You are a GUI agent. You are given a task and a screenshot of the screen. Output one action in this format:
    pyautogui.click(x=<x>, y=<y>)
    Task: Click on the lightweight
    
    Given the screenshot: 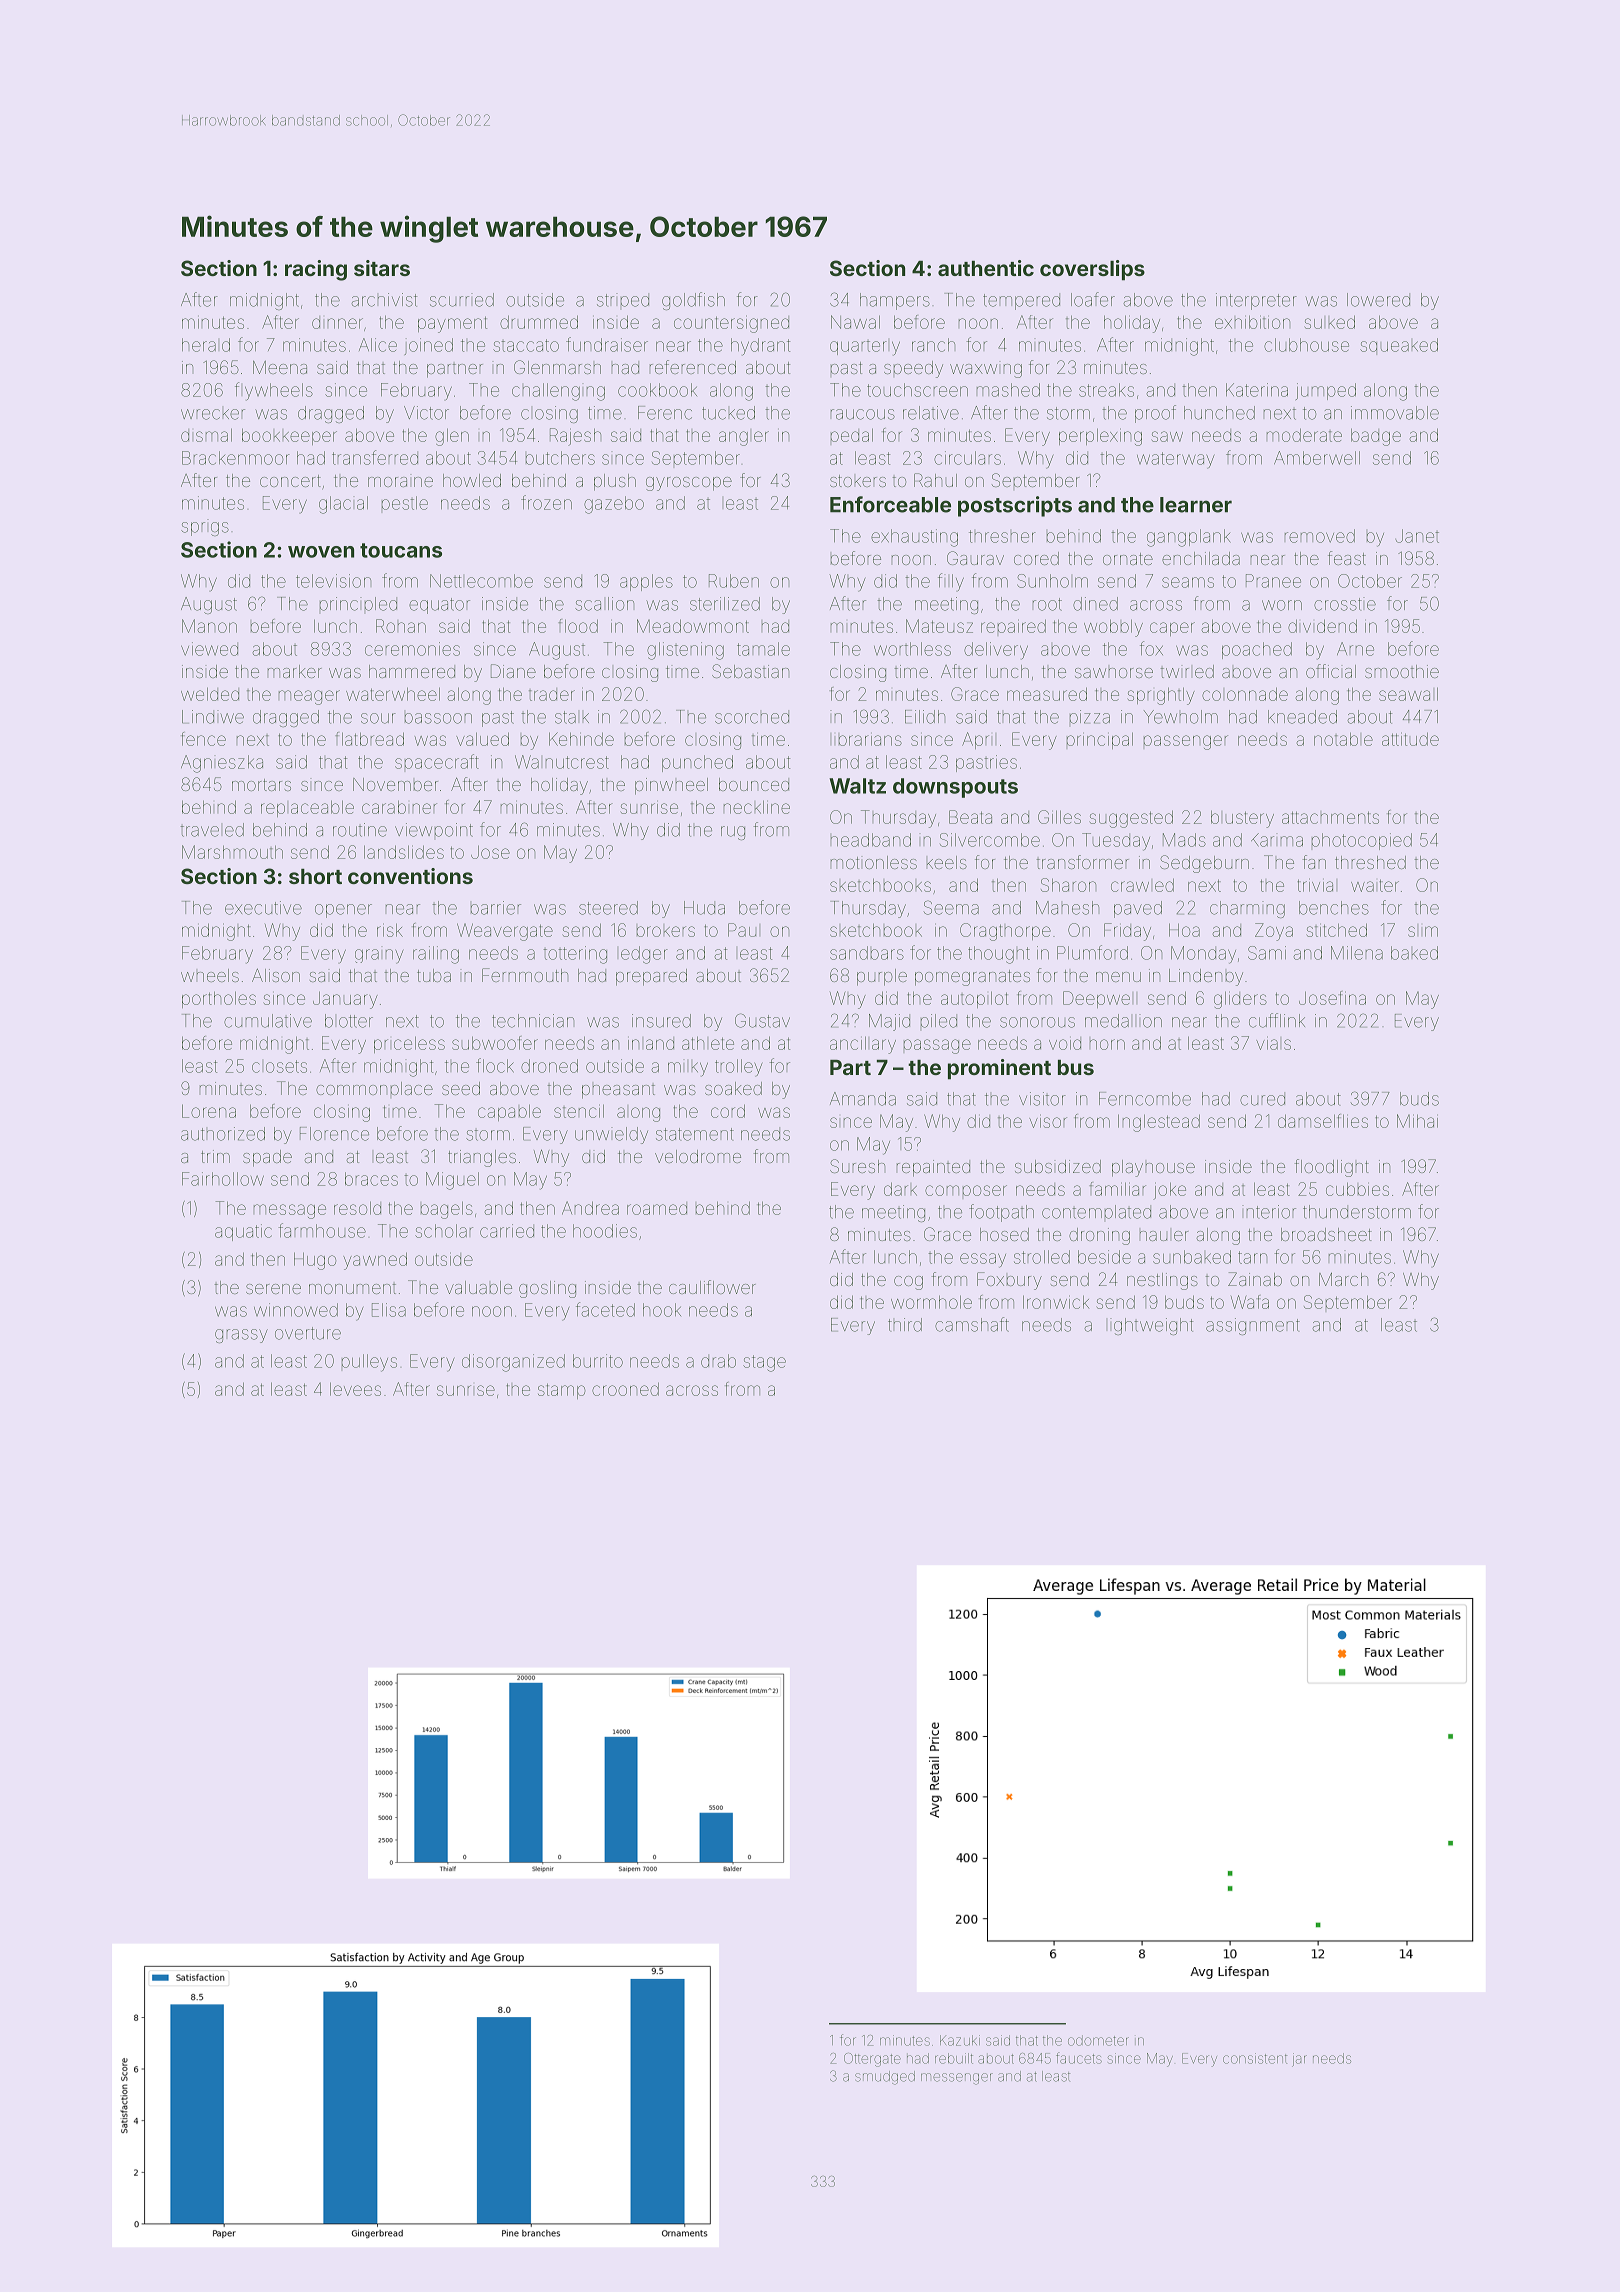 What is the action you would take?
    pyautogui.click(x=1151, y=1326)
